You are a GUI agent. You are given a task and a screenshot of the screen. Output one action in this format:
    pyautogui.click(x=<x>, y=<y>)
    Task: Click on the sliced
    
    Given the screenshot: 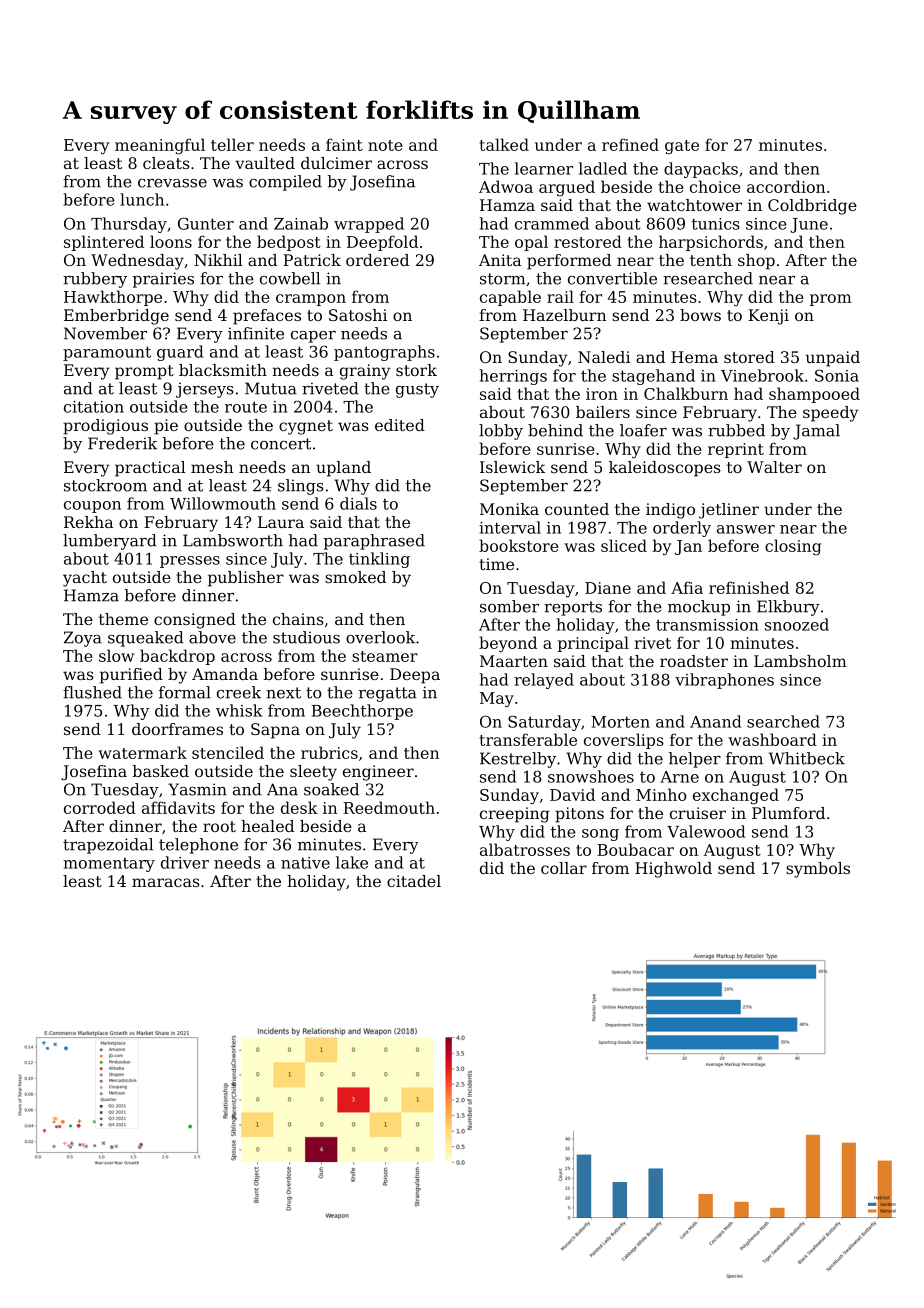 What is the action you would take?
    pyautogui.click(x=624, y=545)
